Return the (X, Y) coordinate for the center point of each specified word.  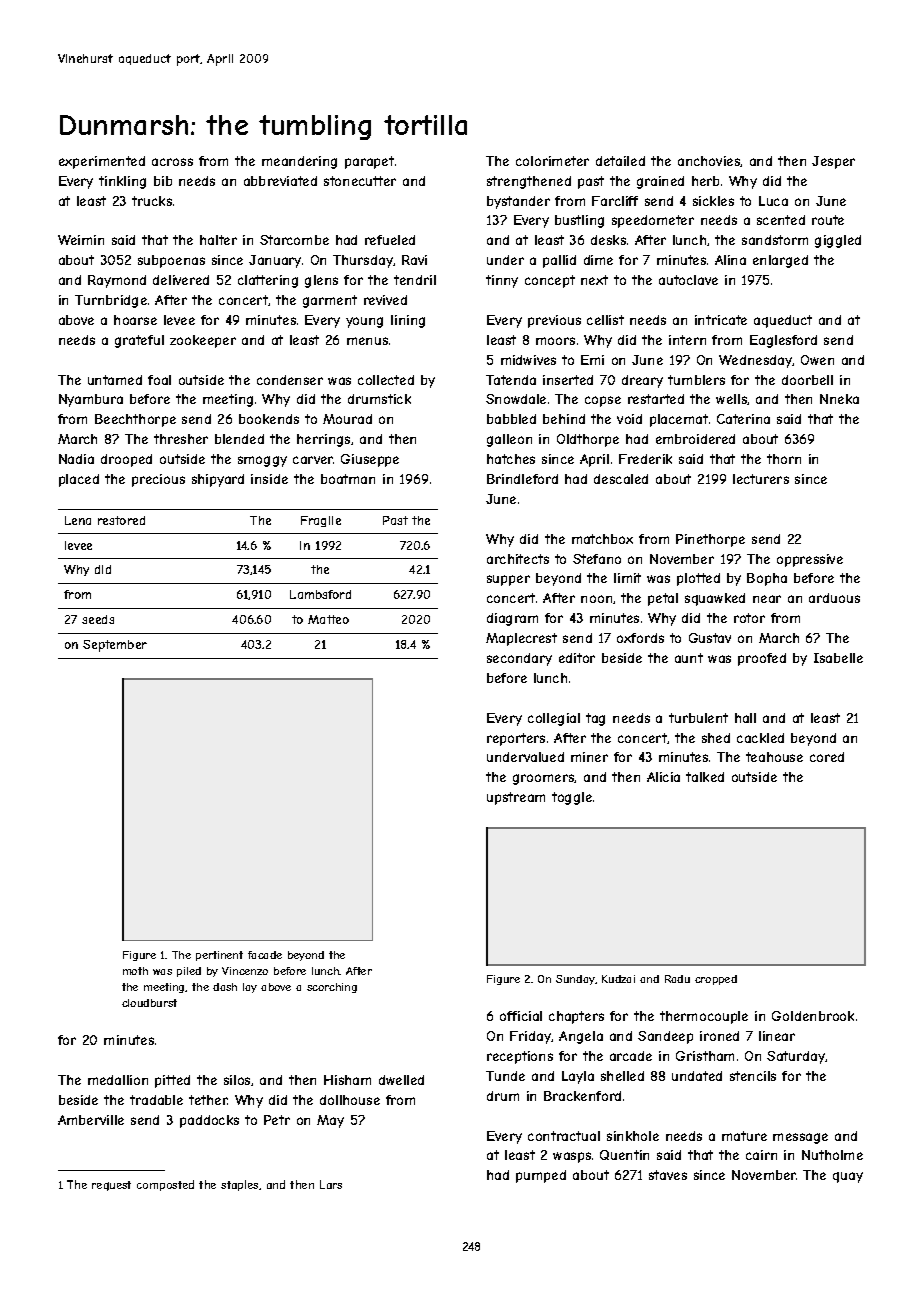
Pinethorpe (710, 540)
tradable (156, 1100)
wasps (572, 1157)
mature (744, 1136)
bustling (579, 221)
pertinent (219, 956)
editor (577, 658)
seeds (98, 619)
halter (218, 240)
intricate (721, 320)
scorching (332, 988)
